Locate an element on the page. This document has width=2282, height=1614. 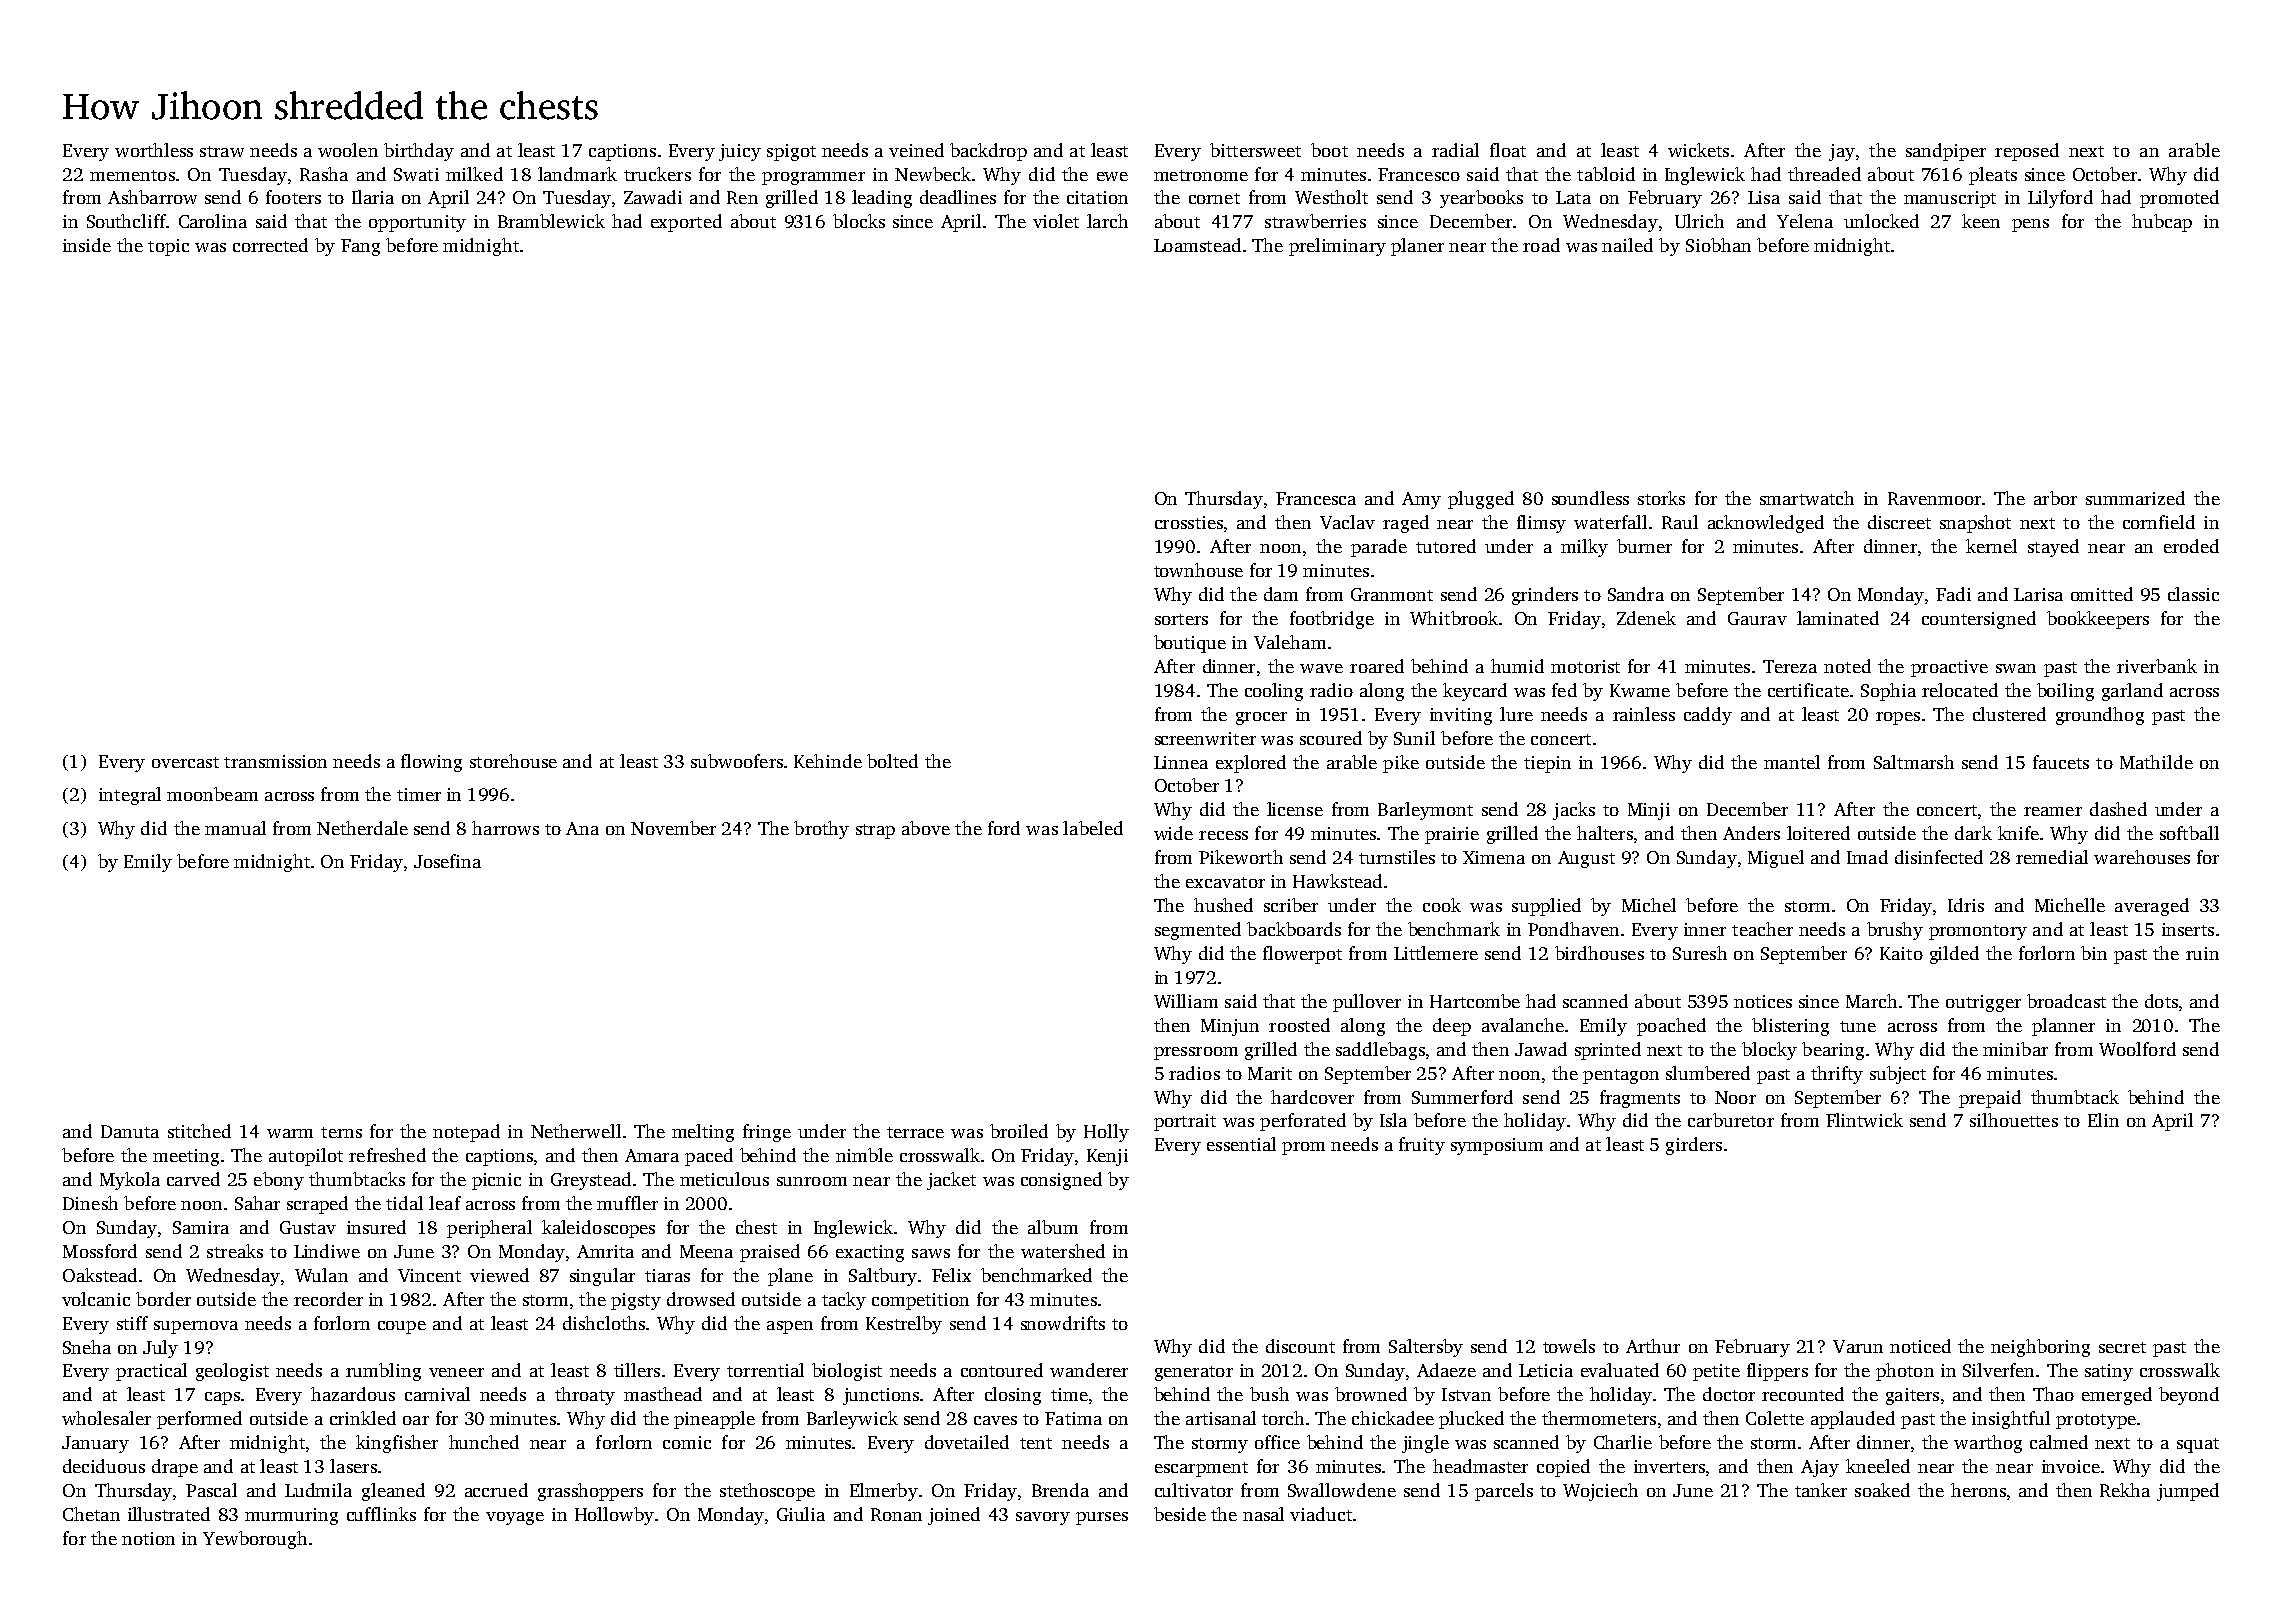
insightful is located at coordinates (2011, 1420).
